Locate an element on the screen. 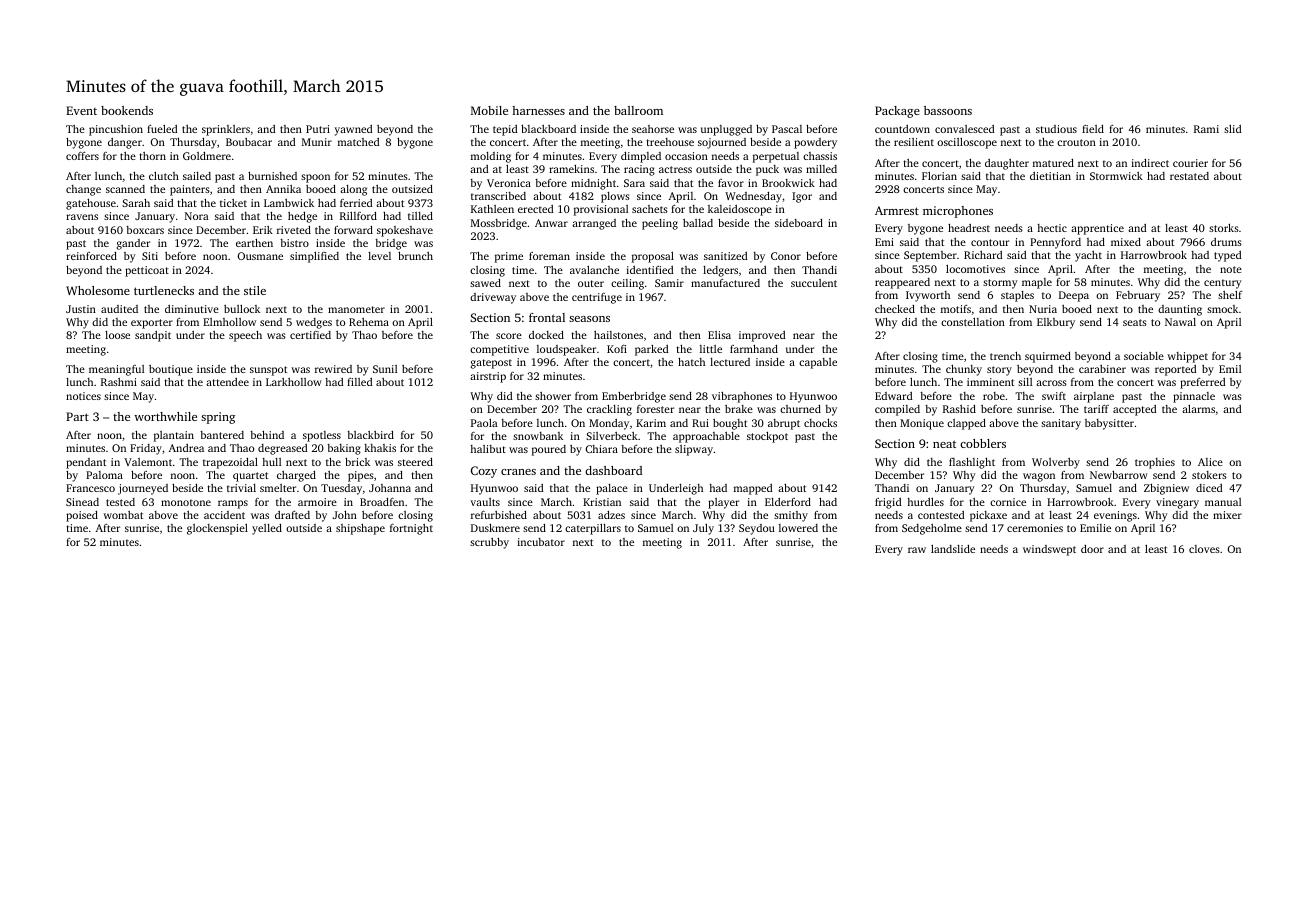  driveway is located at coordinates (493, 298).
